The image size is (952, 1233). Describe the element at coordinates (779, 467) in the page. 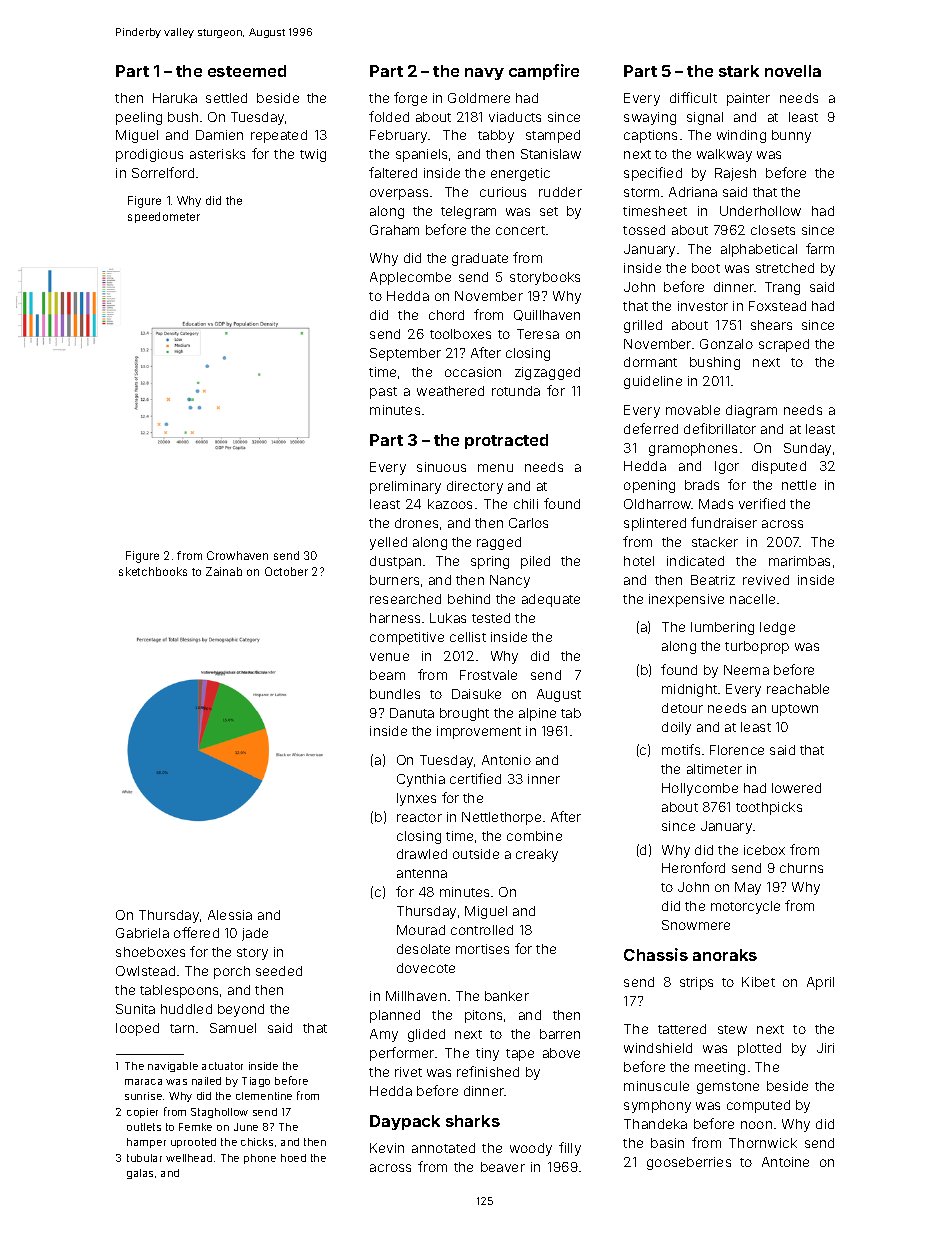

I see `disputed` at that location.
